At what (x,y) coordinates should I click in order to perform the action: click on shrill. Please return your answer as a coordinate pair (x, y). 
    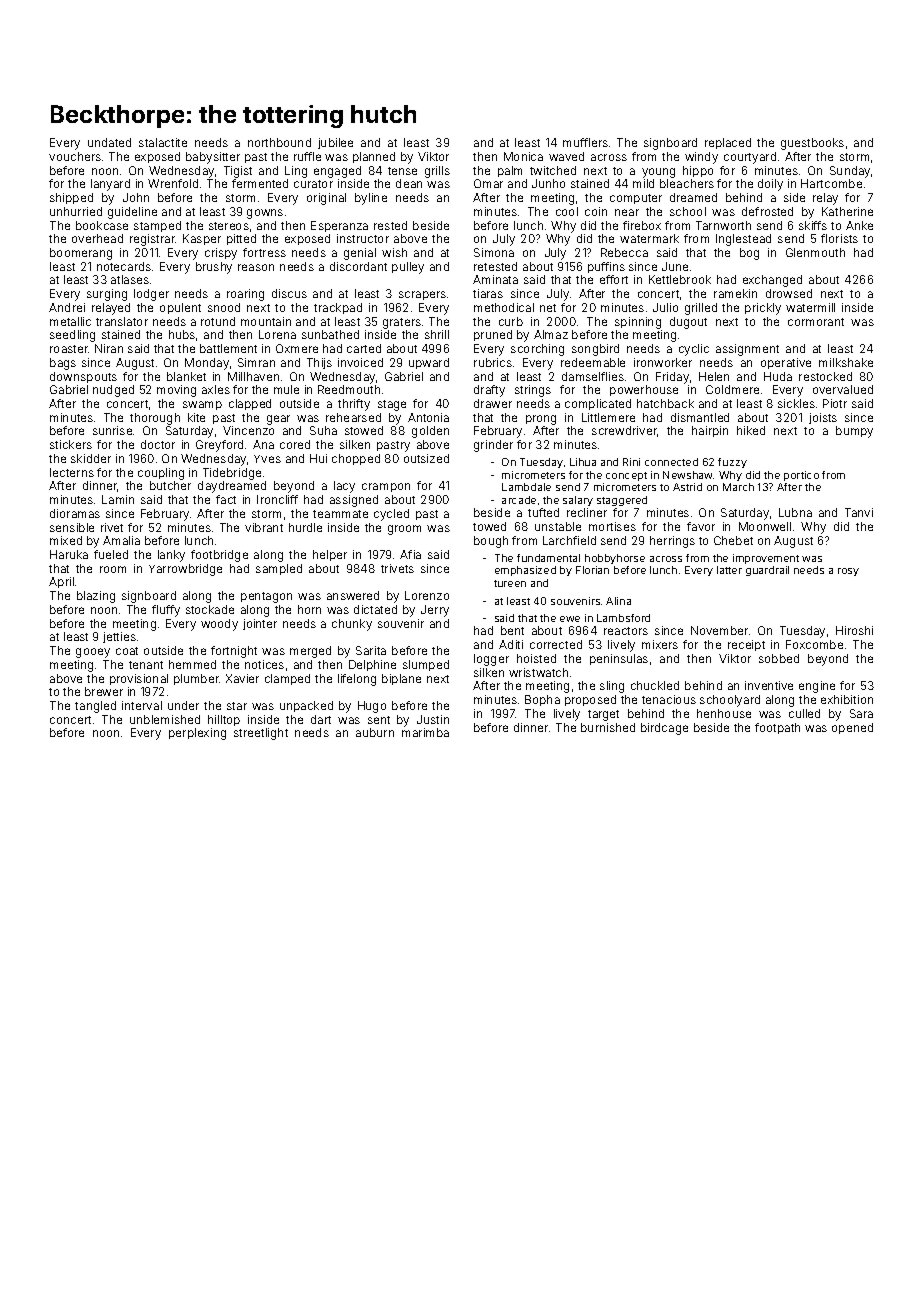
    Looking at the image, I should click on (437, 334).
